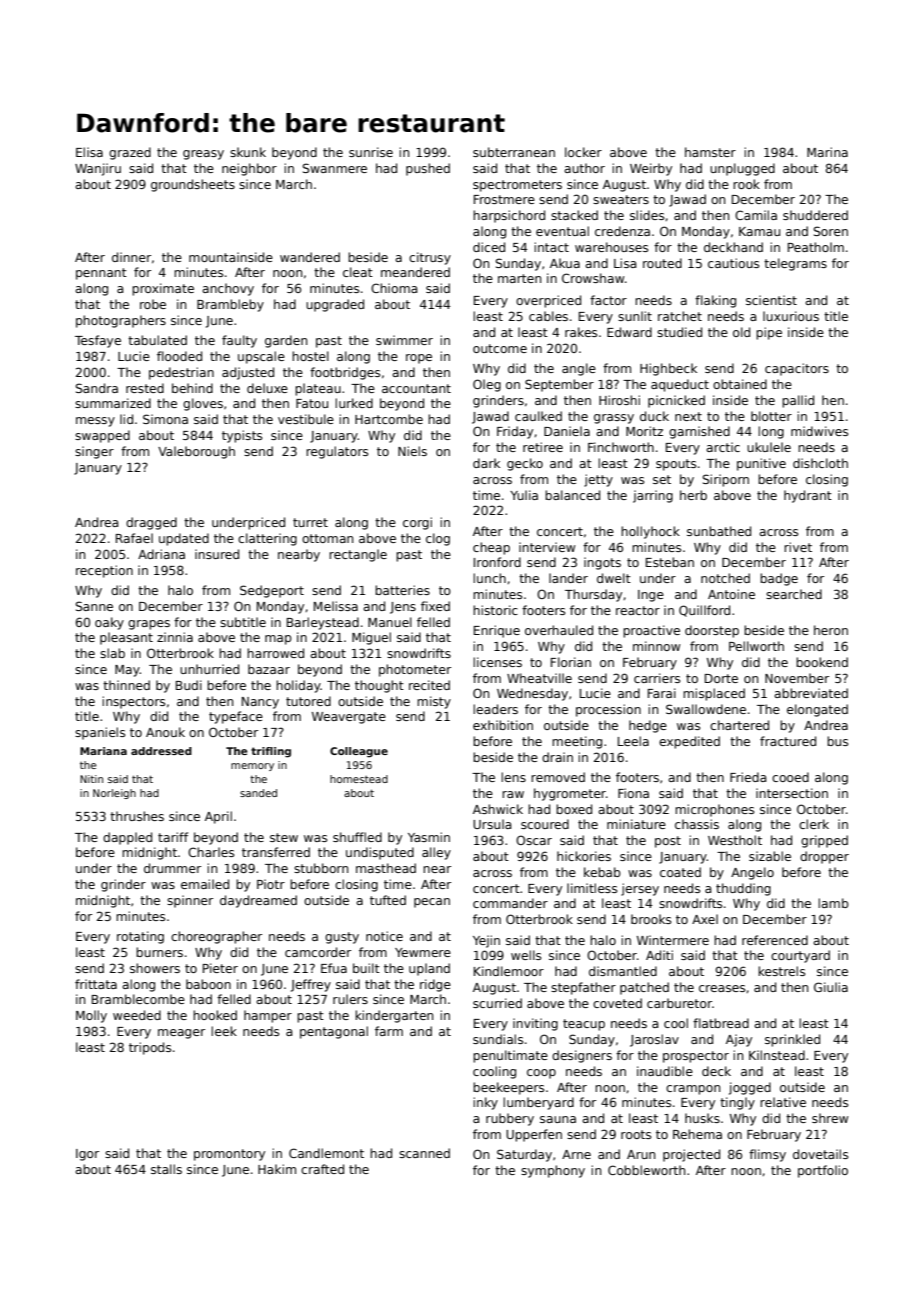 This page has width=924, height=1308. Describe the element at coordinates (515, 432) in the page. I see `Friday` at that location.
